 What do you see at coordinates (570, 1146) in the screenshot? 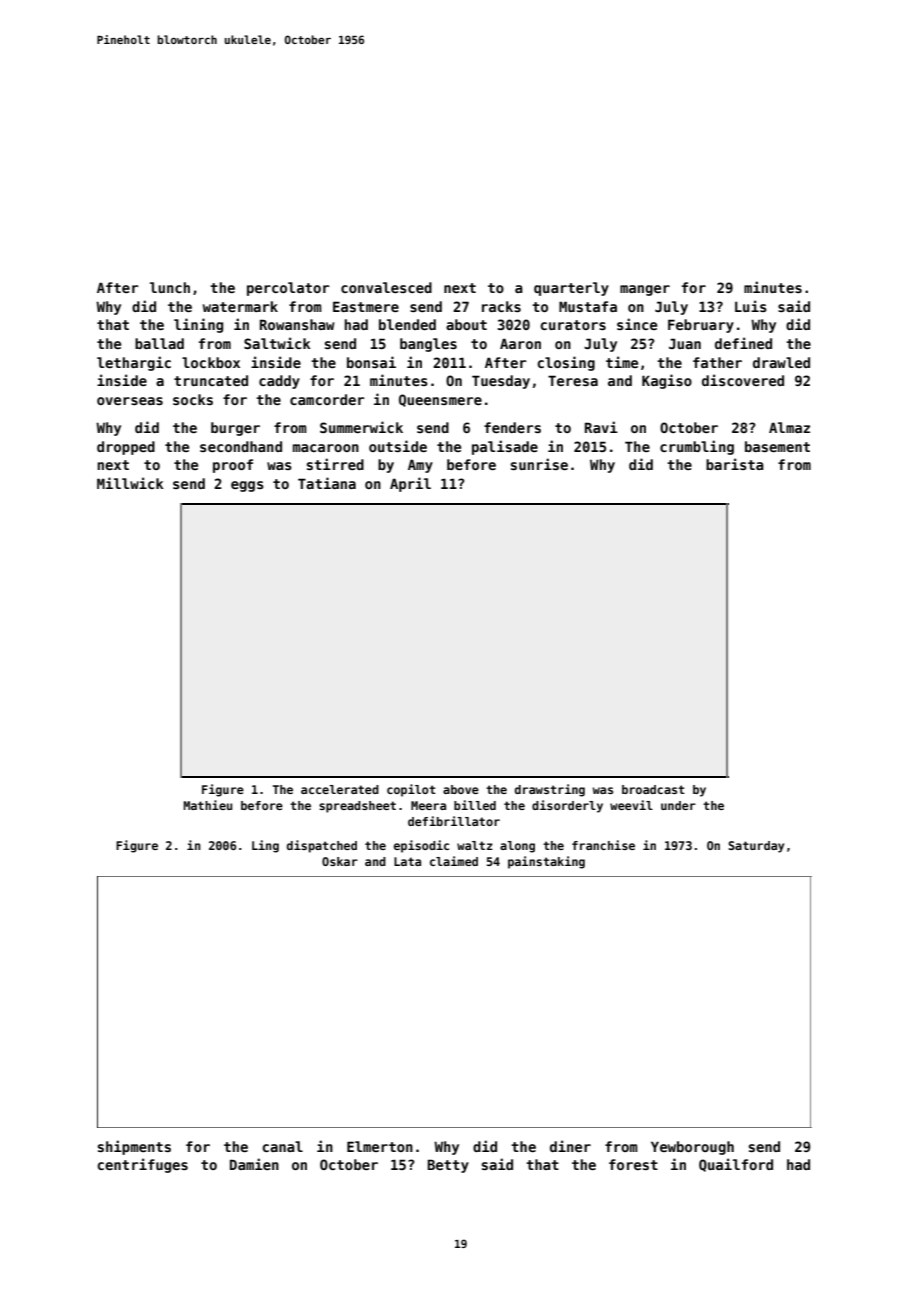
I see `diner` at bounding box center [570, 1146].
